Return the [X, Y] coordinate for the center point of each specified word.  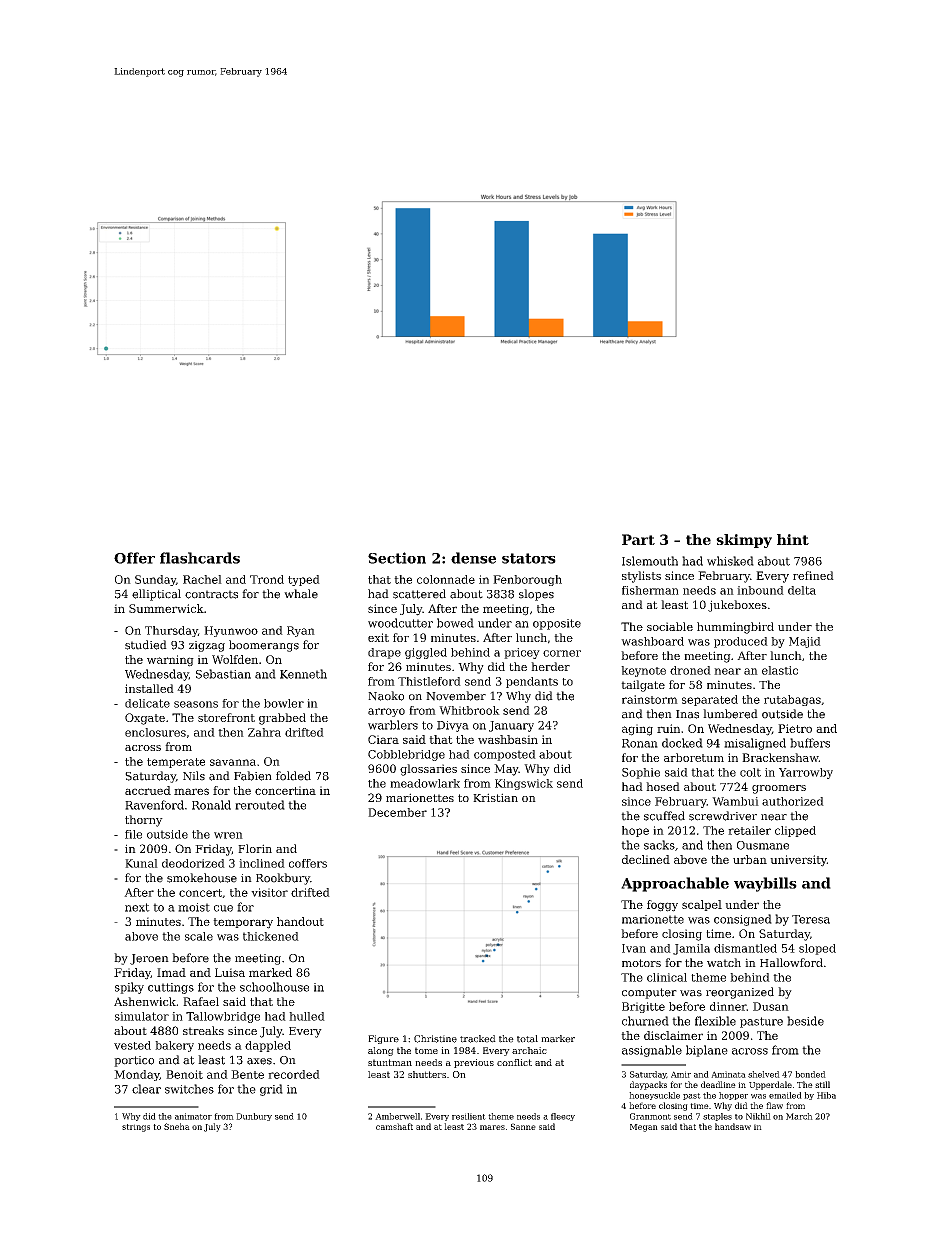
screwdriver [723, 816]
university [798, 861]
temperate [176, 763]
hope [635, 831]
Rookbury [283, 879]
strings [136, 1128]
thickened [271, 936]
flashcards [200, 558]
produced [741, 642]
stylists [641, 577]
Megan [644, 1128]
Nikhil [758, 1116]
